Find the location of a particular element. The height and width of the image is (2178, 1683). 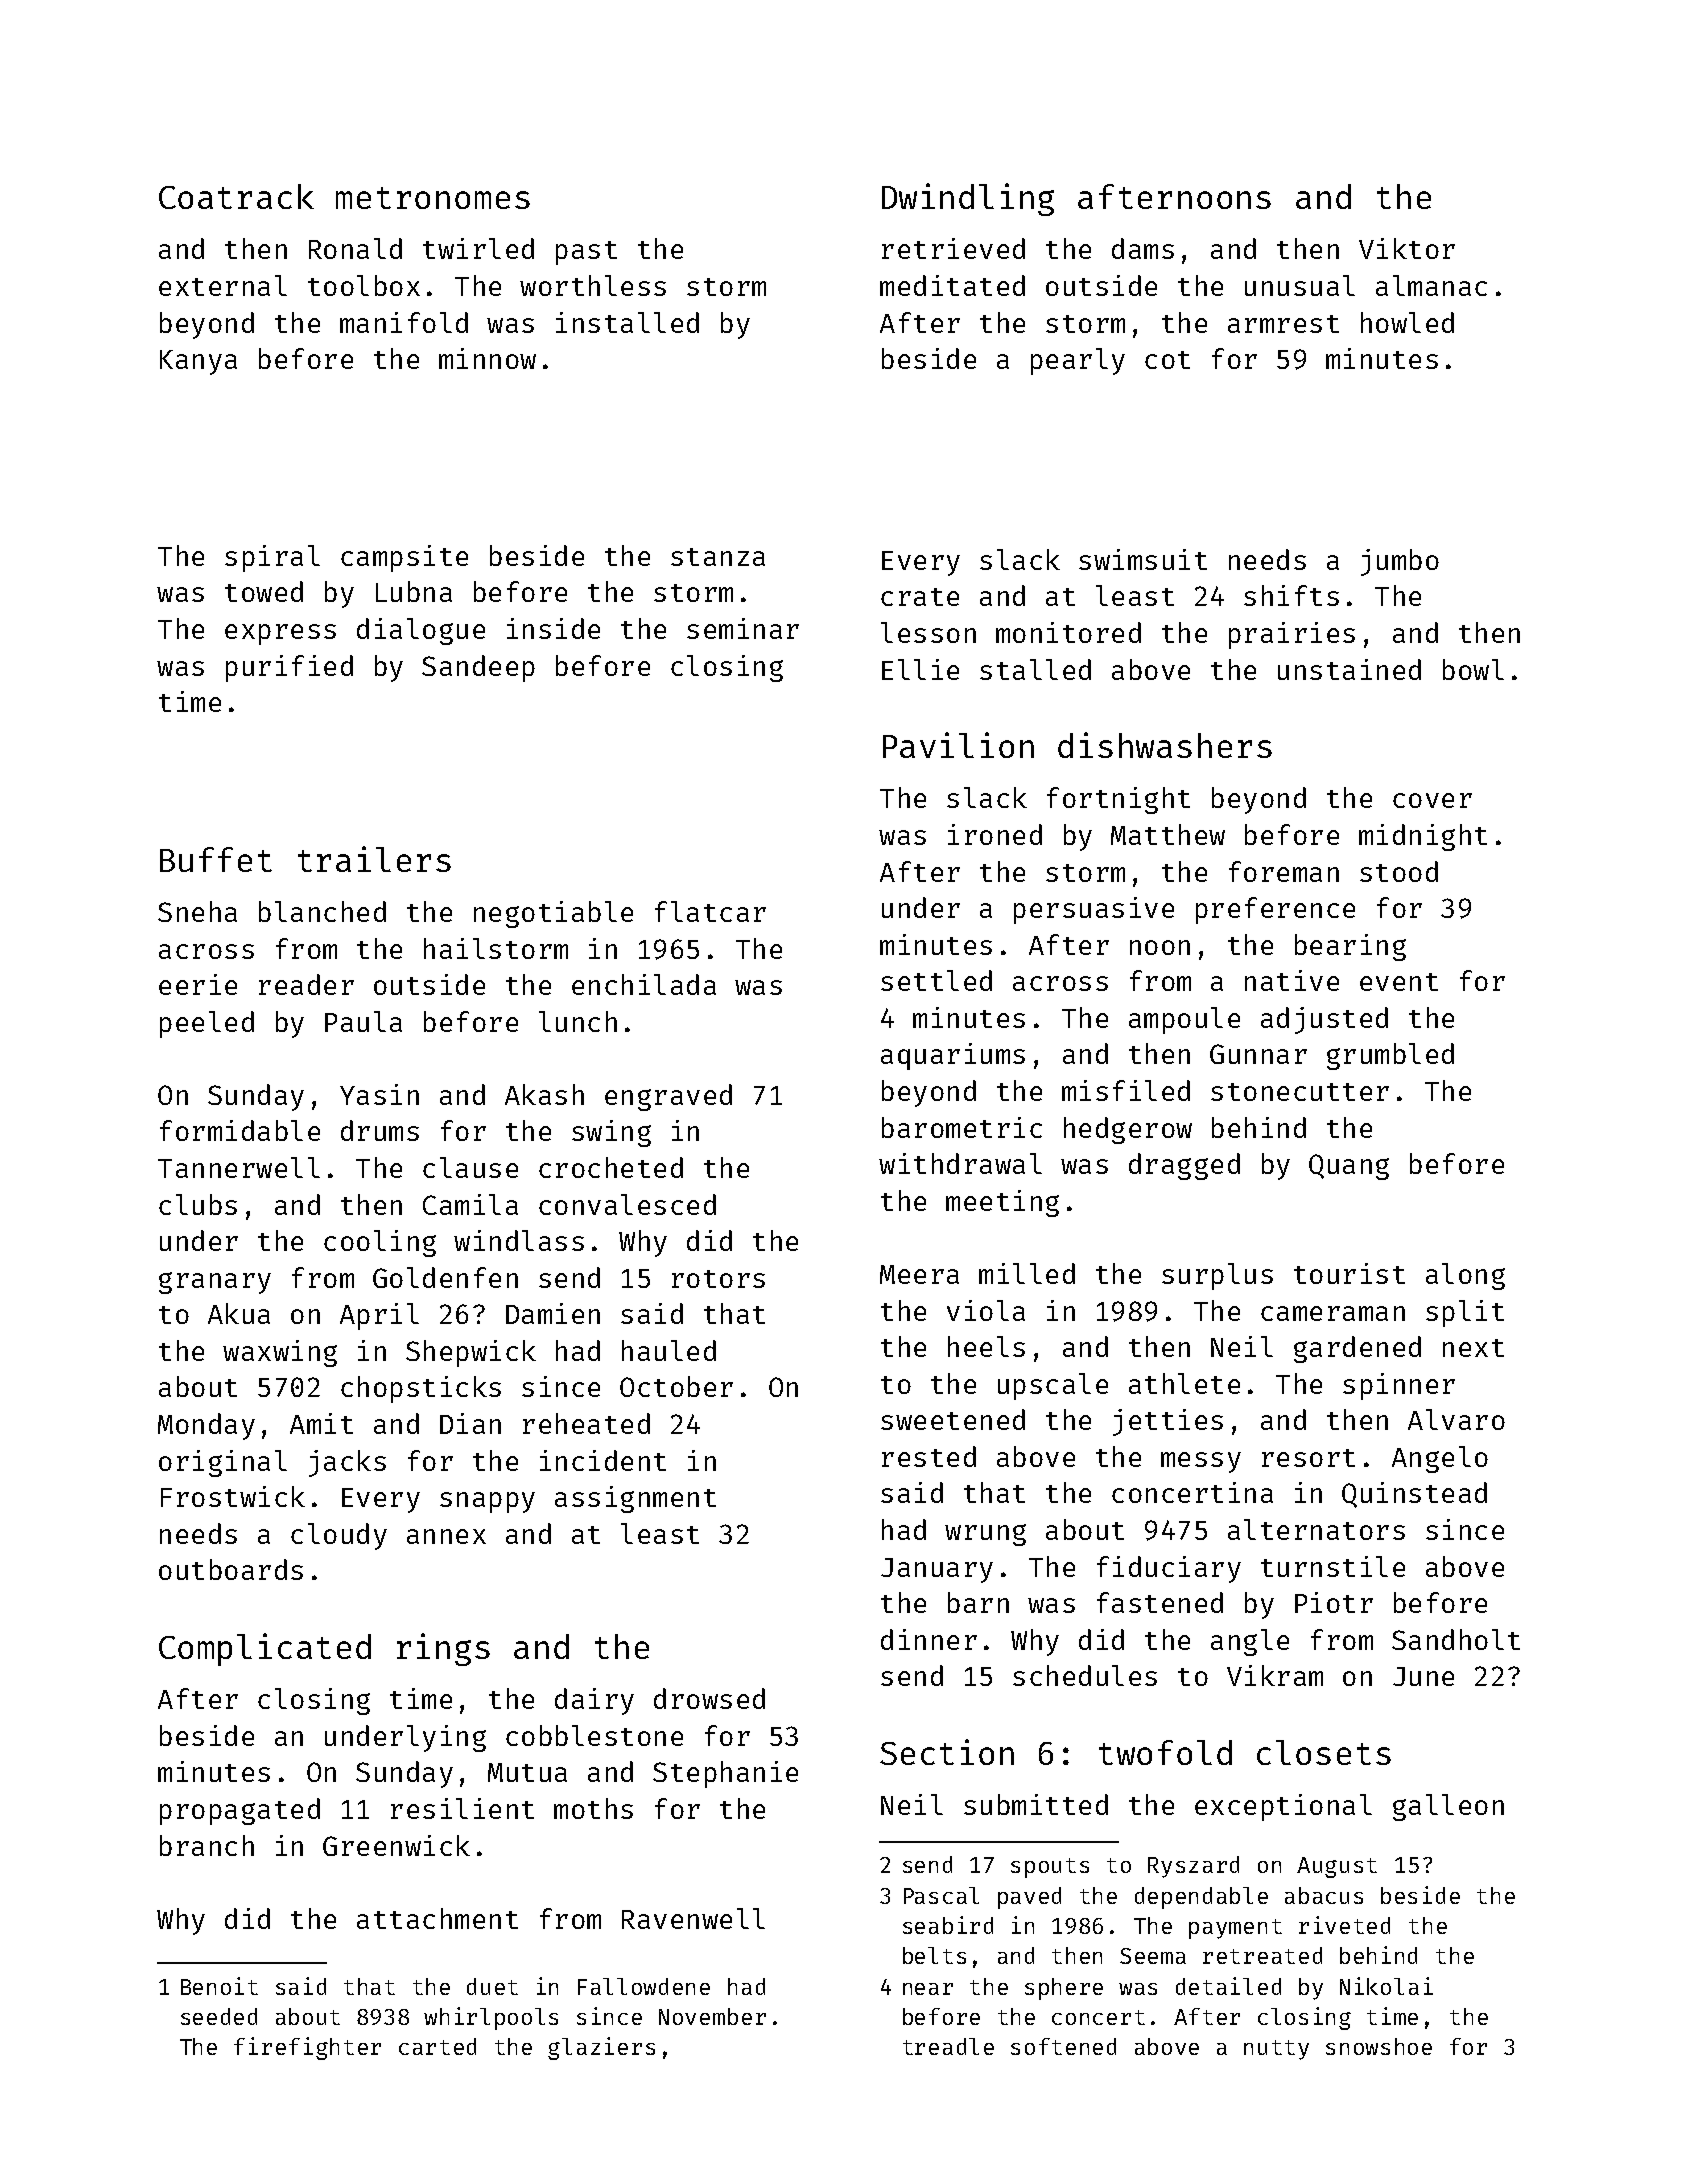

spiral is located at coordinates (272, 558).
